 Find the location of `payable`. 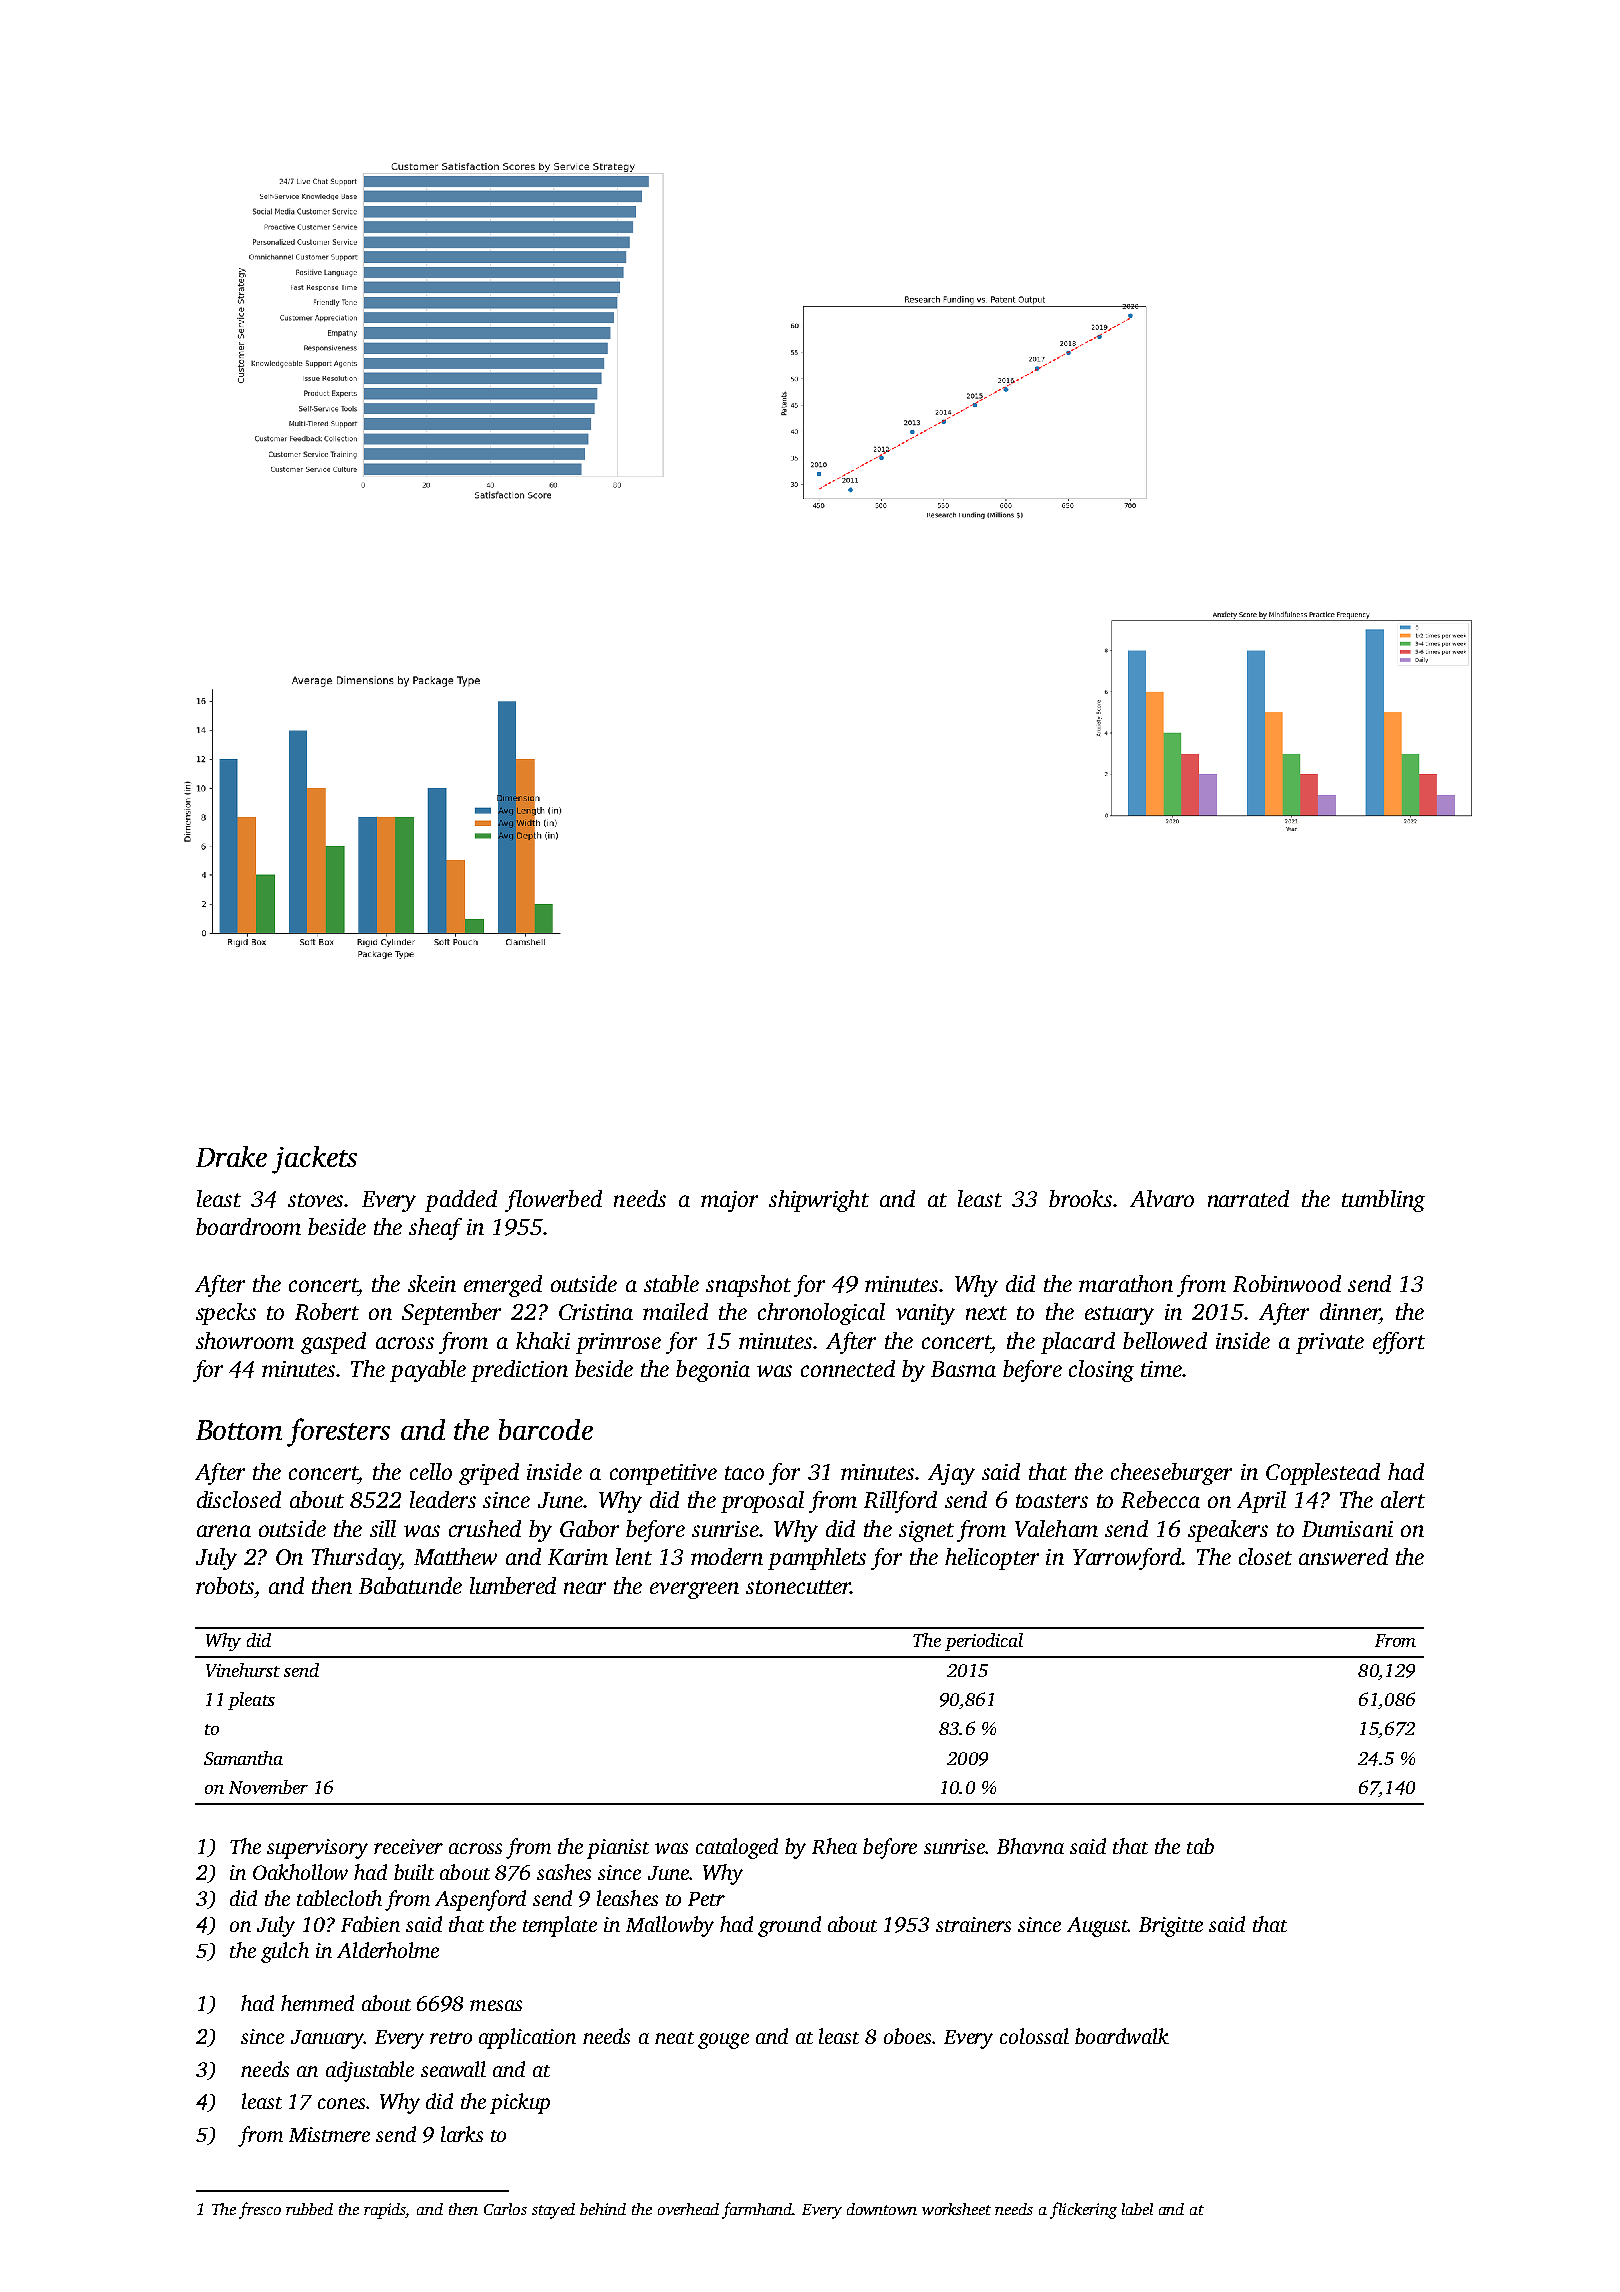

payable is located at coordinates (428, 1371).
